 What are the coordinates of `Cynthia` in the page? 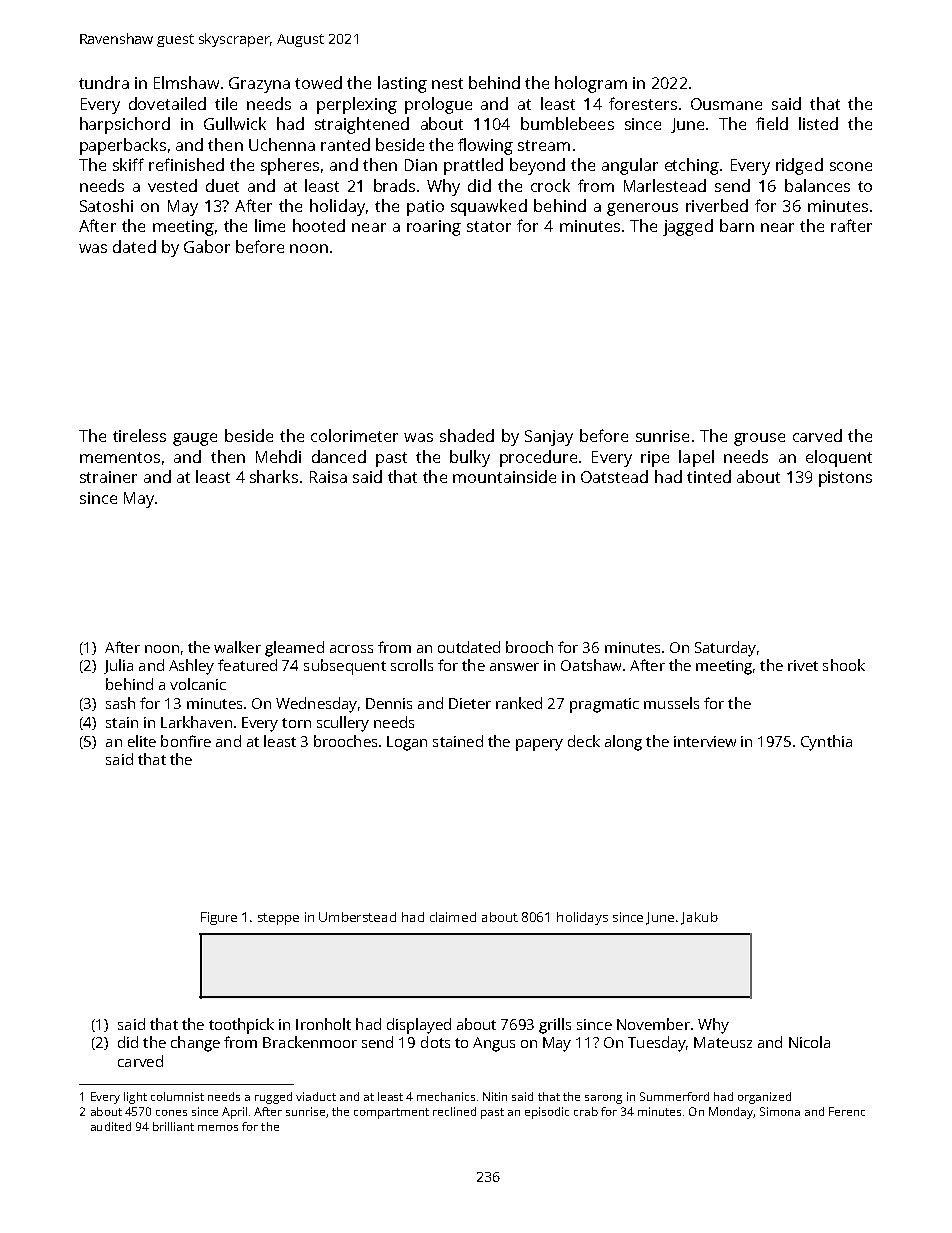 It's located at (826, 743).
